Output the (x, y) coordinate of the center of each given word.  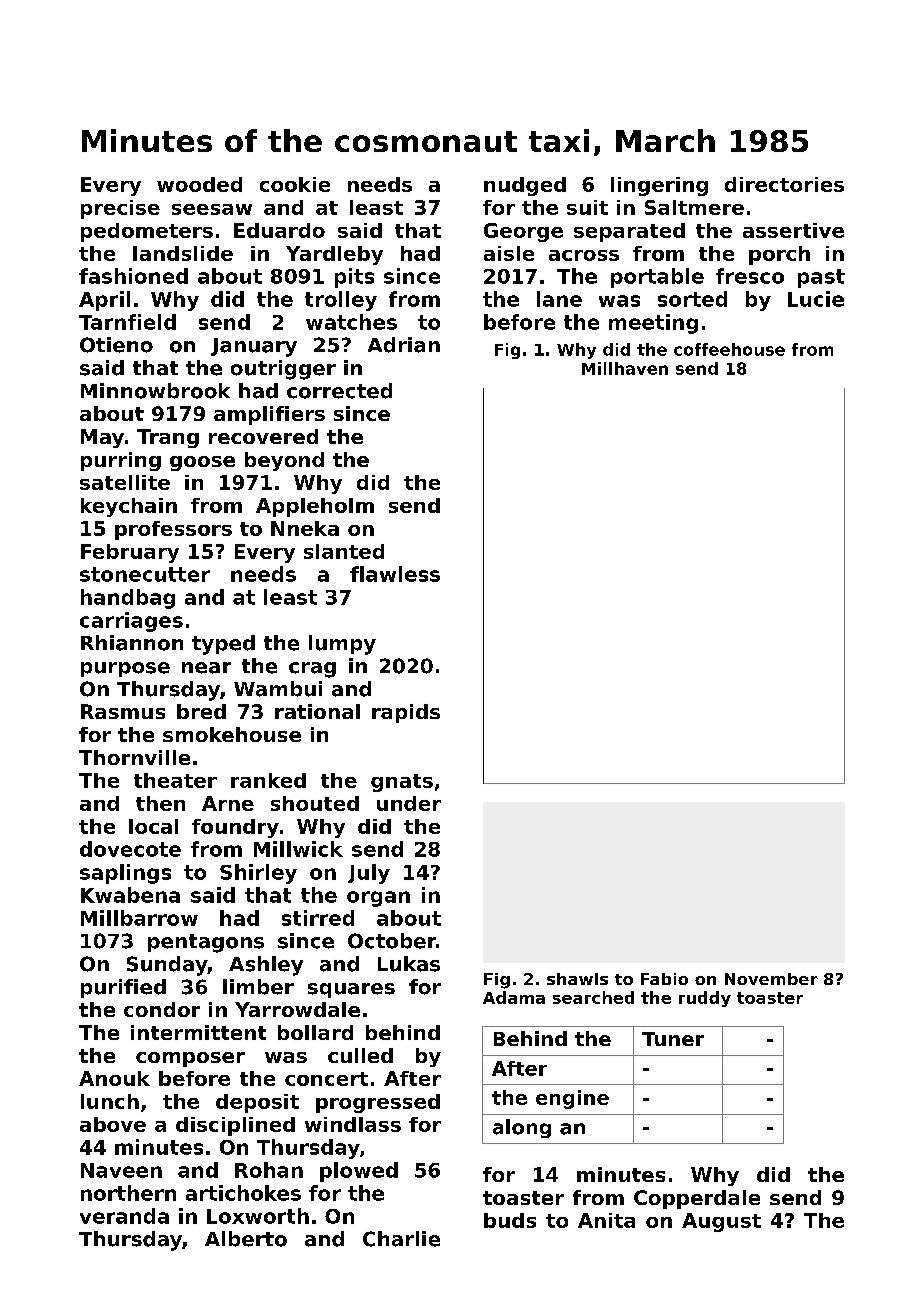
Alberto (246, 1239)
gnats (402, 783)
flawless (395, 574)
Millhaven (625, 368)
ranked (268, 780)
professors (173, 530)
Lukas (409, 964)
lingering (659, 186)
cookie (295, 184)
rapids (406, 713)
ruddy (705, 999)
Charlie (401, 1239)
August (721, 1222)
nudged (525, 186)
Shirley (258, 874)
